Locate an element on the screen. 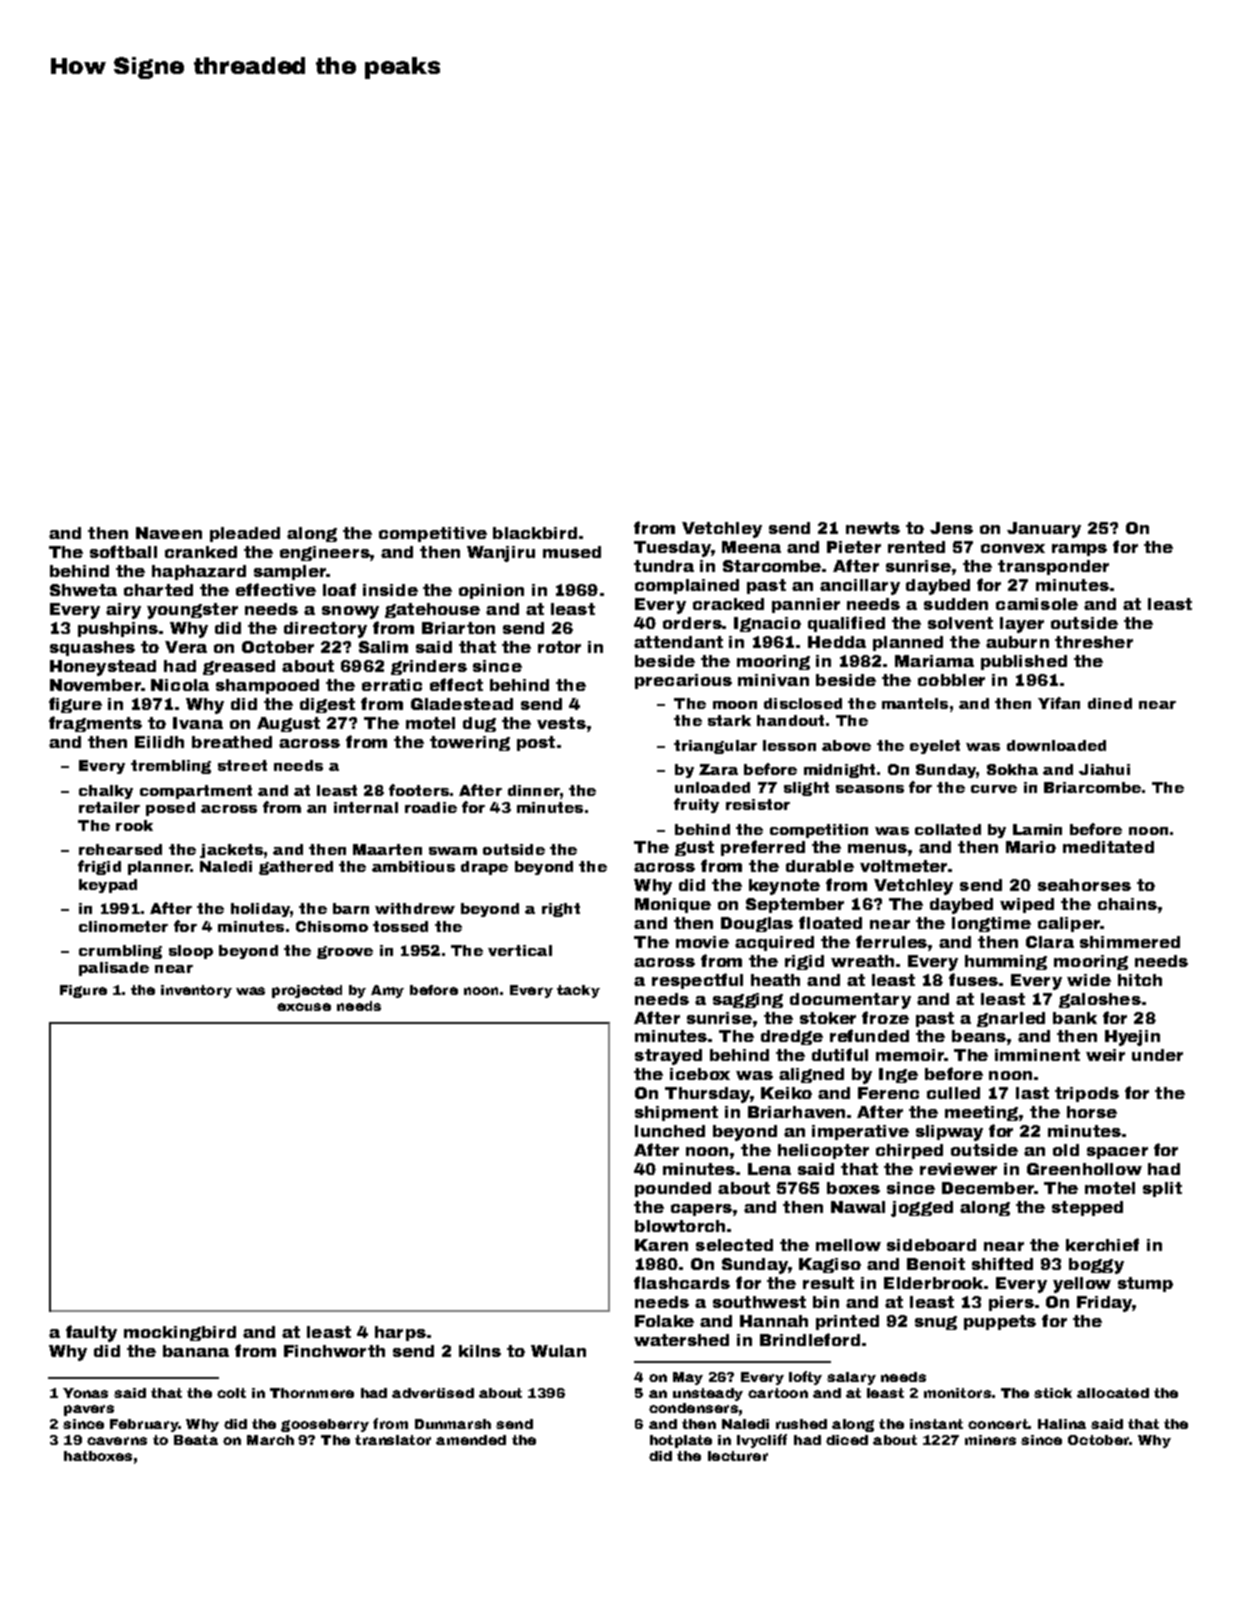 This screenshot has width=1244, height=1610. Halina is located at coordinates (1062, 1424).
